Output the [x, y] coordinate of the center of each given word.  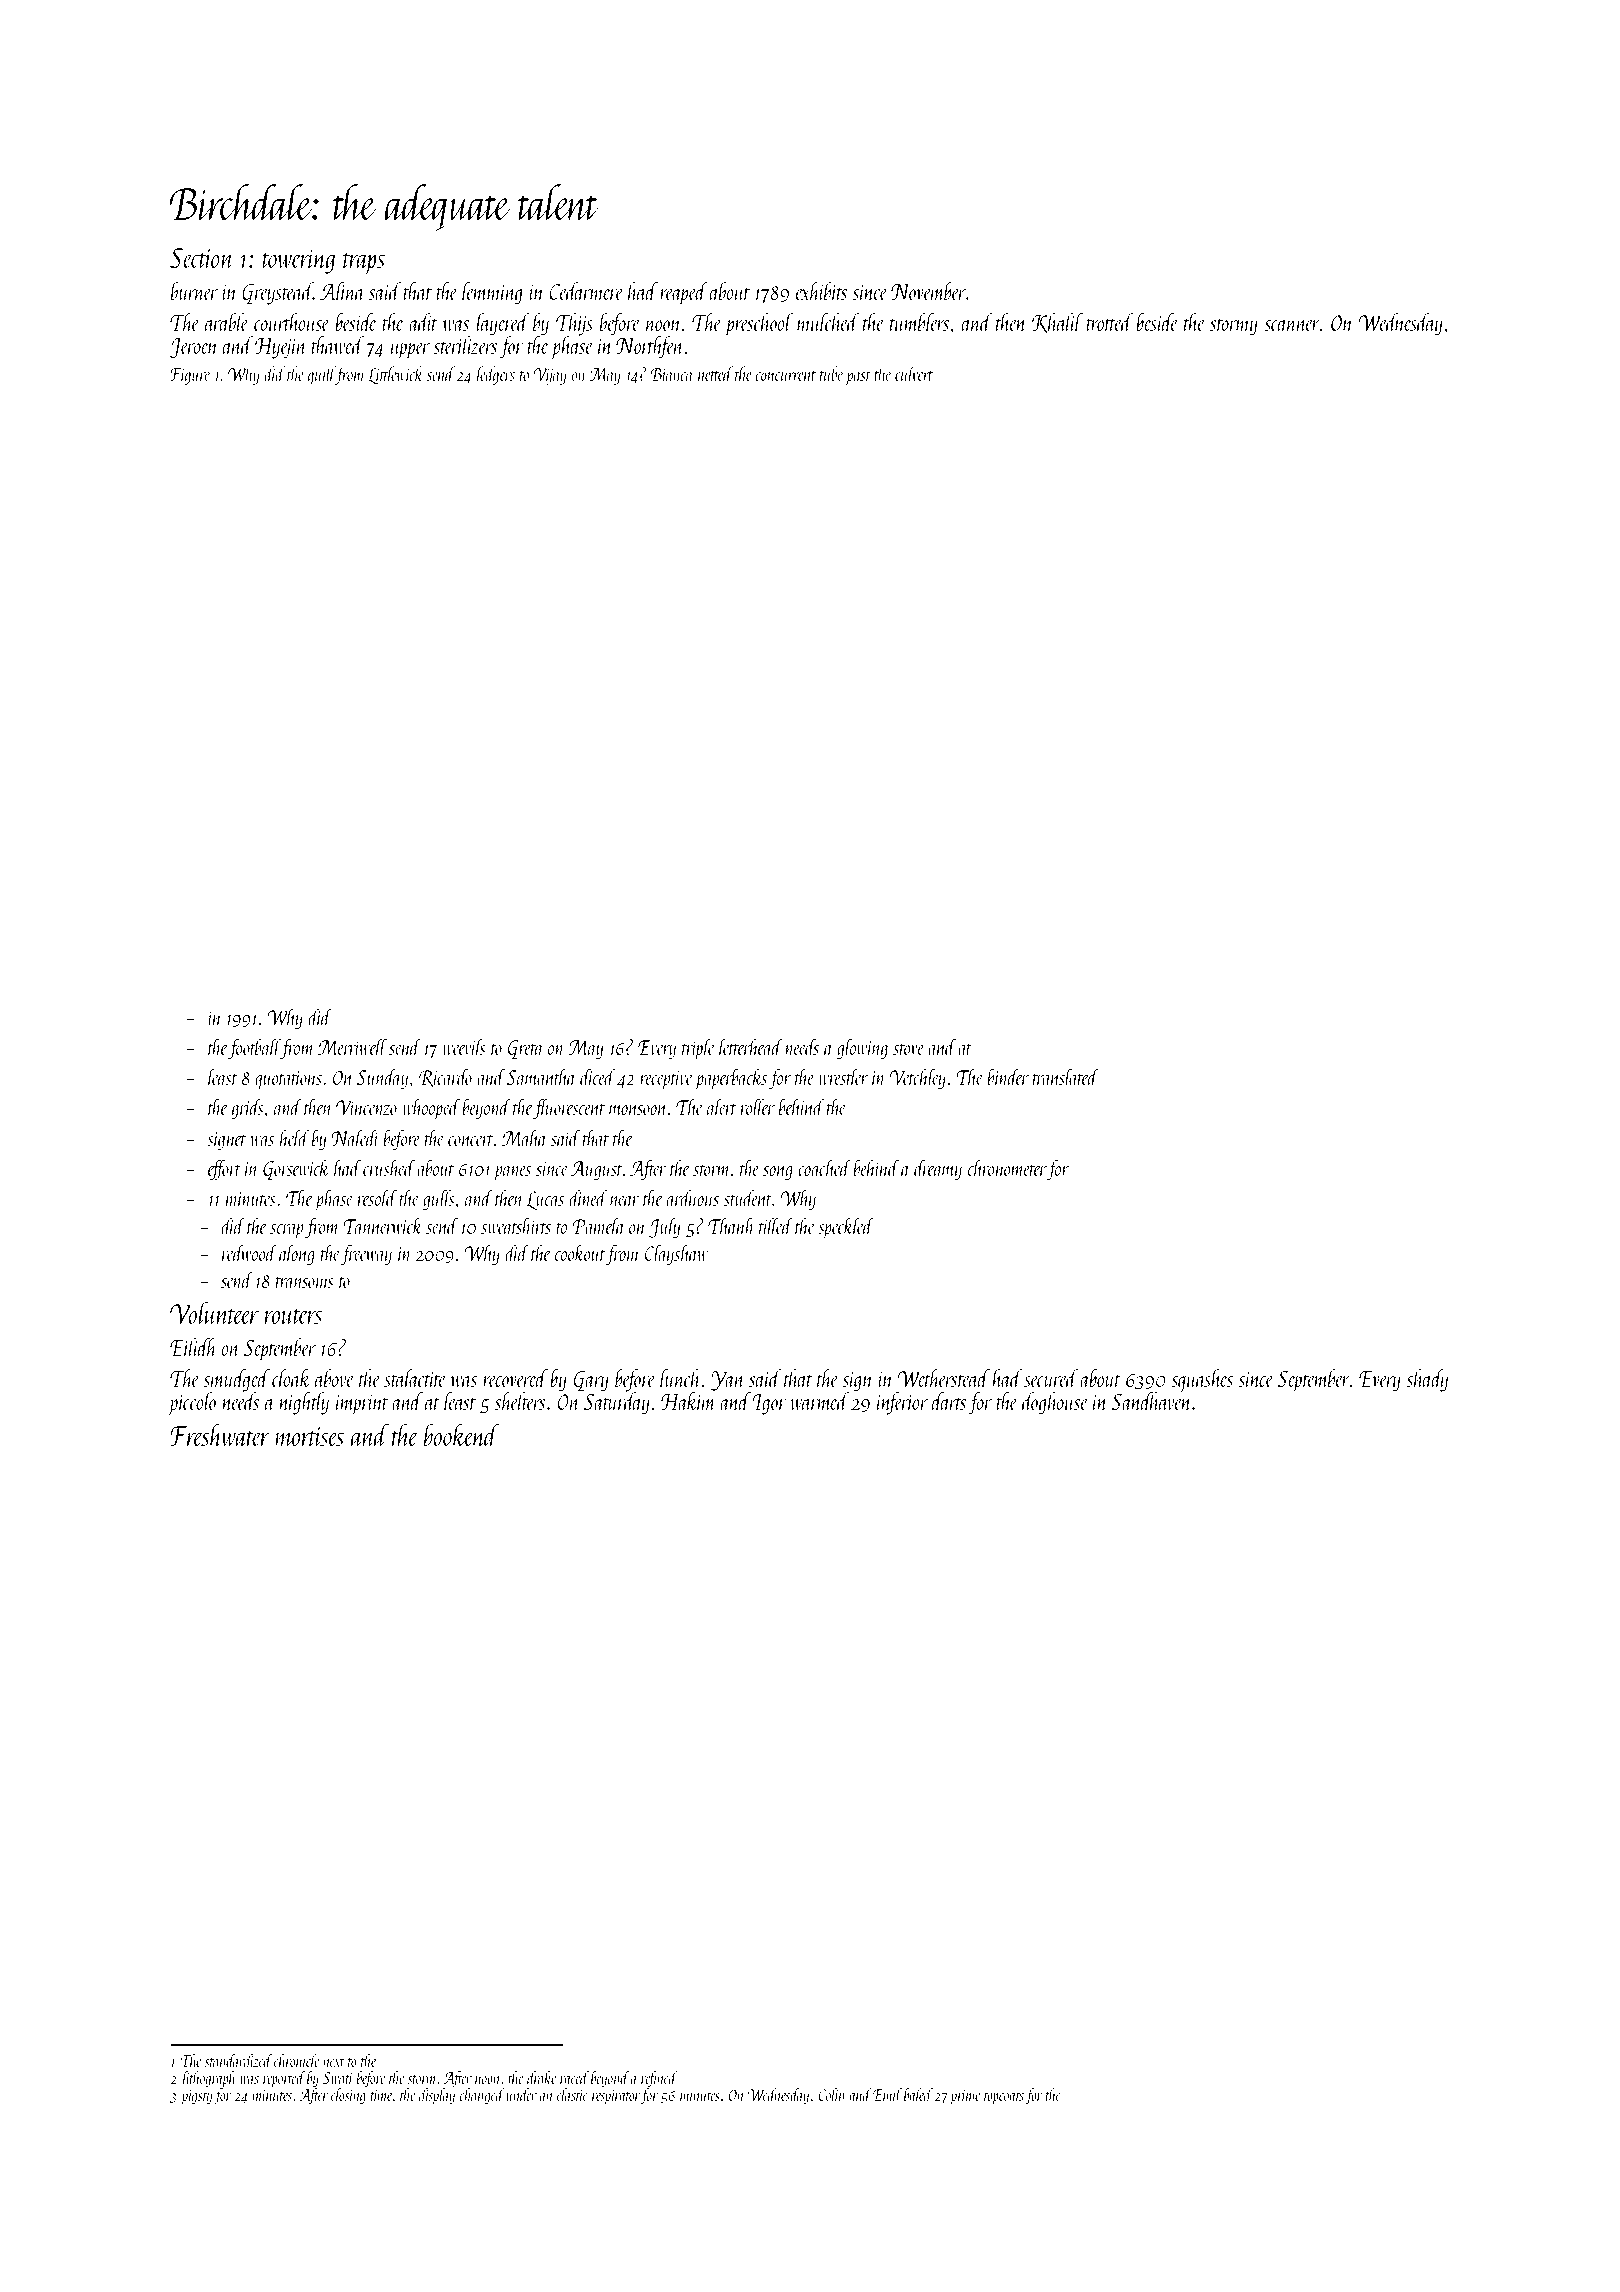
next [333, 2062]
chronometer [1007, 1167]
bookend [461, 1435]
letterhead [751, 1046]
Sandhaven [1152, 1401]
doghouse [1055, 1403]
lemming [492, 293]
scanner [1292, 325]
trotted [1109, 322]
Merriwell [352, 1046]
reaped [684, 293]
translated [1066, 1076]
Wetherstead [944, 1378]
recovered [515, 1378]
